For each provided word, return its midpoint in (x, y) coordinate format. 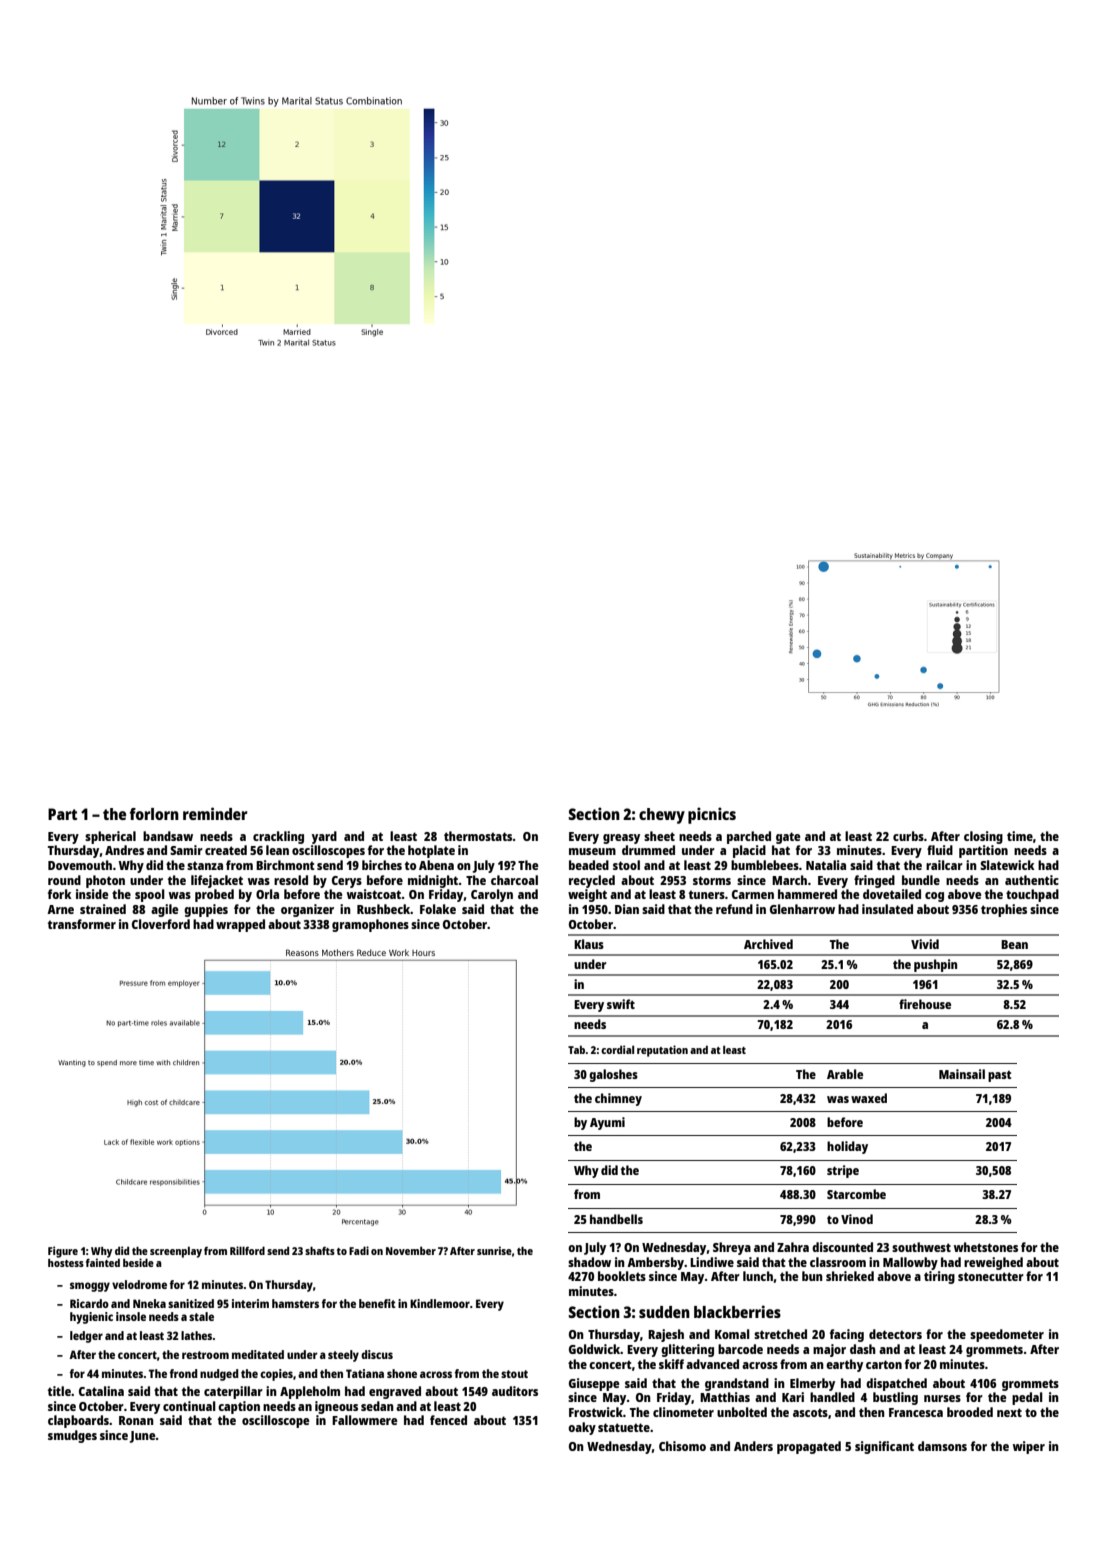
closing (983, 837)
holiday (847, 1147)
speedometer (1007, 1335)
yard (324, 837)
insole (131, 1316)
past (999, 1076)
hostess (66, 1263)
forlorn (154, 814)
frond (183, 1373)
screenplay (176, 1252)
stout (514, 1374)
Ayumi (607, 1123)
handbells (616, 1219)
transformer (82, 924)
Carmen (753, 894)
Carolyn (492, 895)
